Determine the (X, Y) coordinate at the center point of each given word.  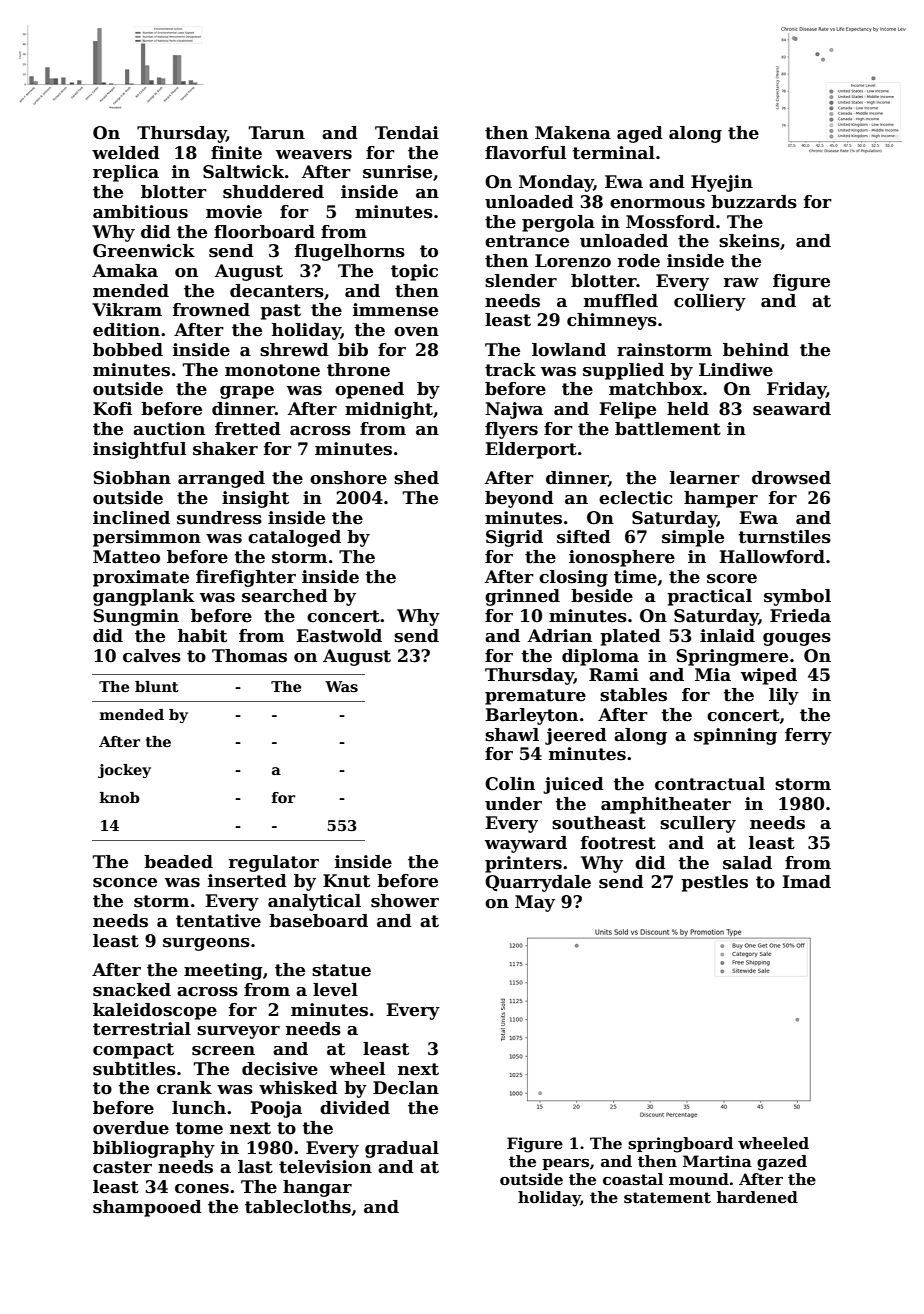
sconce (125, 883)
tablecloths (298, 1207)
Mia (713, 675)
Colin (510, 784)
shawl (512, 735)
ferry (808, 736)
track (510, 370)
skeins (749, 241)
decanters (277, 291)
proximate (141, 578)
